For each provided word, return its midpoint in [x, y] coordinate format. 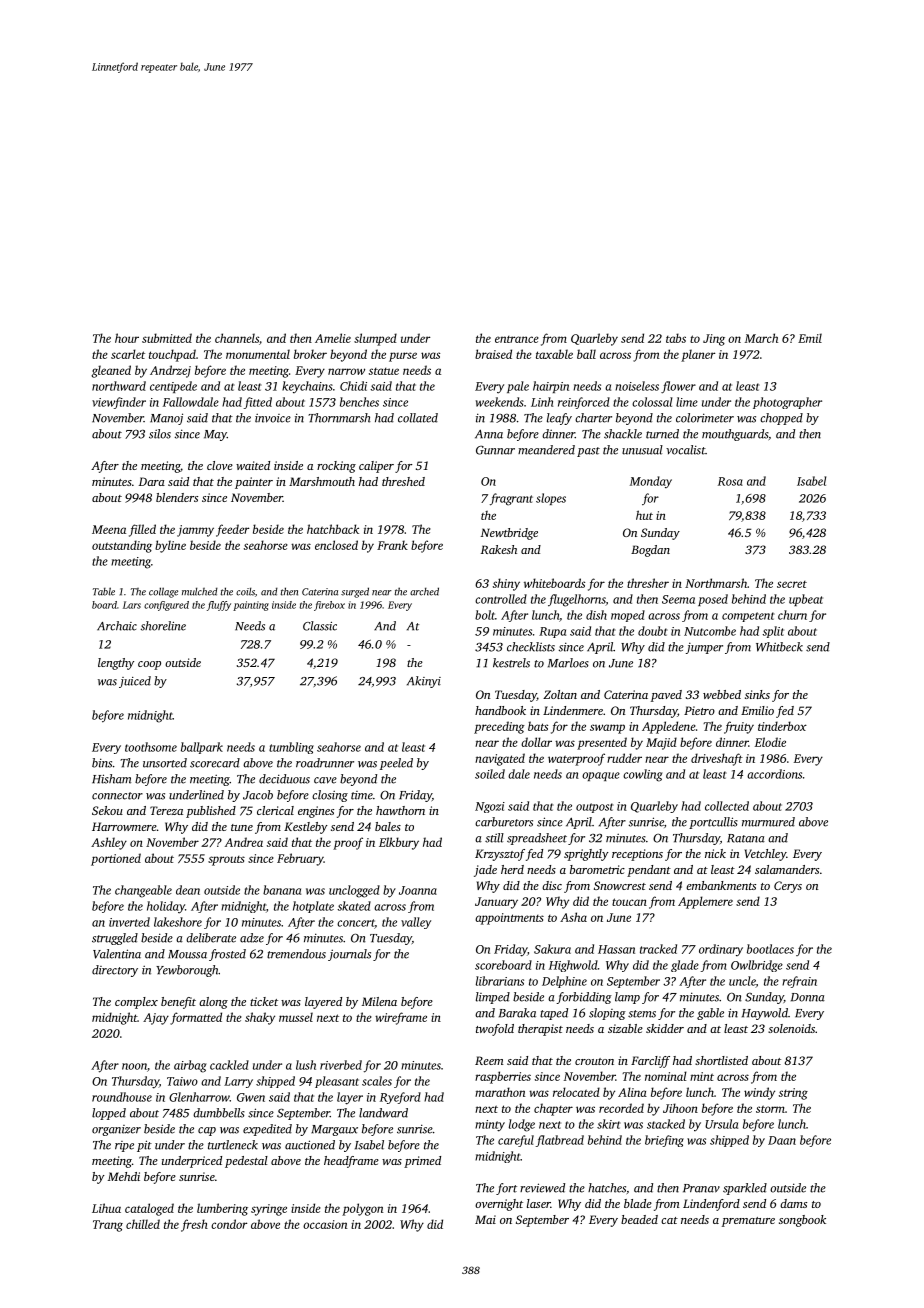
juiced [135, 682]
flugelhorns [577, 600]
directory [115, 971]
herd [512, 869]
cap [207, 1131]
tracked [658, 949]
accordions [774, 774]
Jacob [258, 795]
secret [792, 584]
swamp [607, 729]
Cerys [788, 887]
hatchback [333, 529]
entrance [517, 339]
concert [356, 924]
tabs [676, 338]
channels [237, 338]
